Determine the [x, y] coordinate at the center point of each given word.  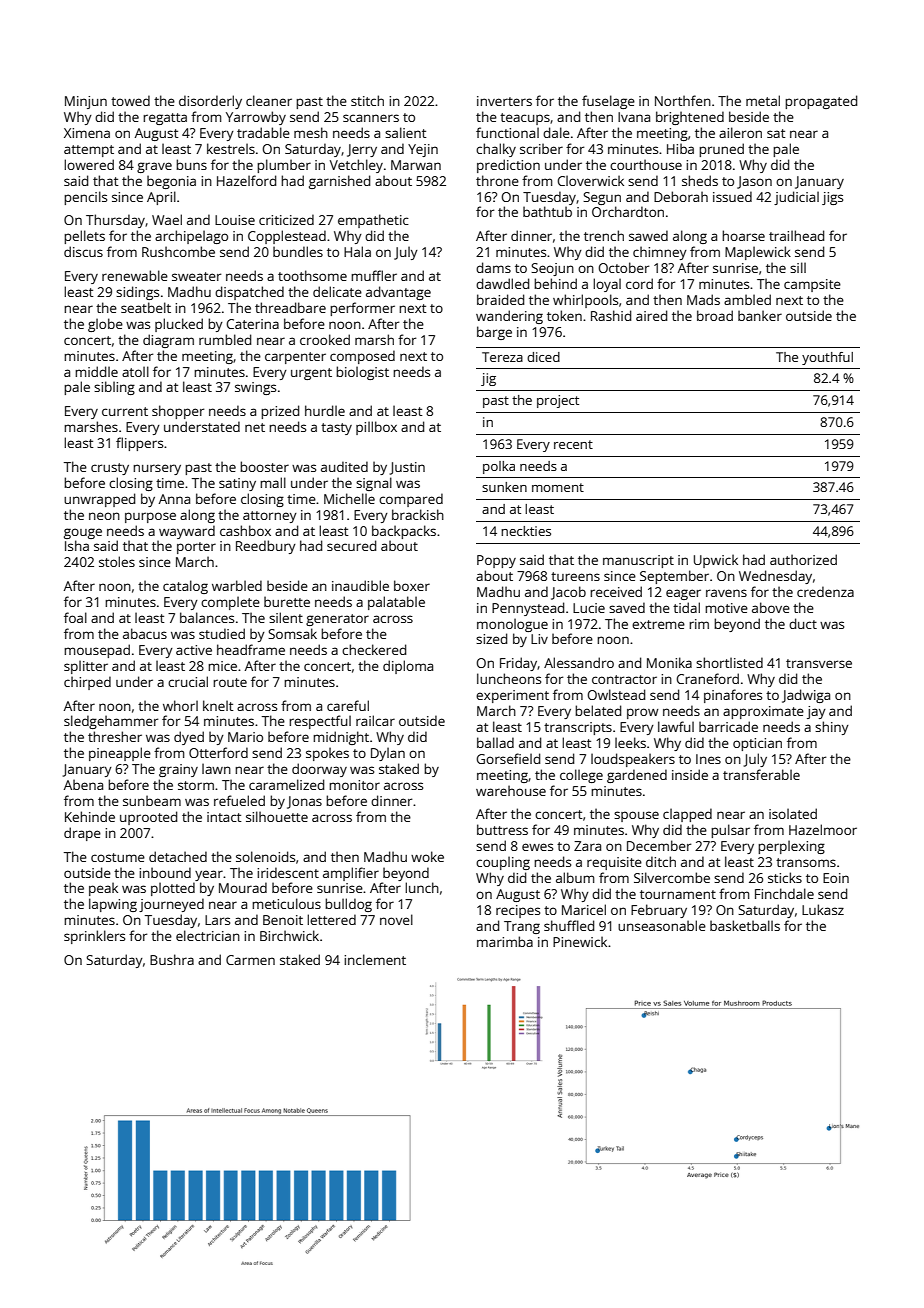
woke [427, 856]
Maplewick [758, 253]
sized [491, 638]
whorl [180, 705]
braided [500, 299]
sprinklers [94, 937]
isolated [793, 813]
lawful [676, 726]
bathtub [547, 211]
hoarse [743, 235]
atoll [135, 371]
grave [154, 167]
